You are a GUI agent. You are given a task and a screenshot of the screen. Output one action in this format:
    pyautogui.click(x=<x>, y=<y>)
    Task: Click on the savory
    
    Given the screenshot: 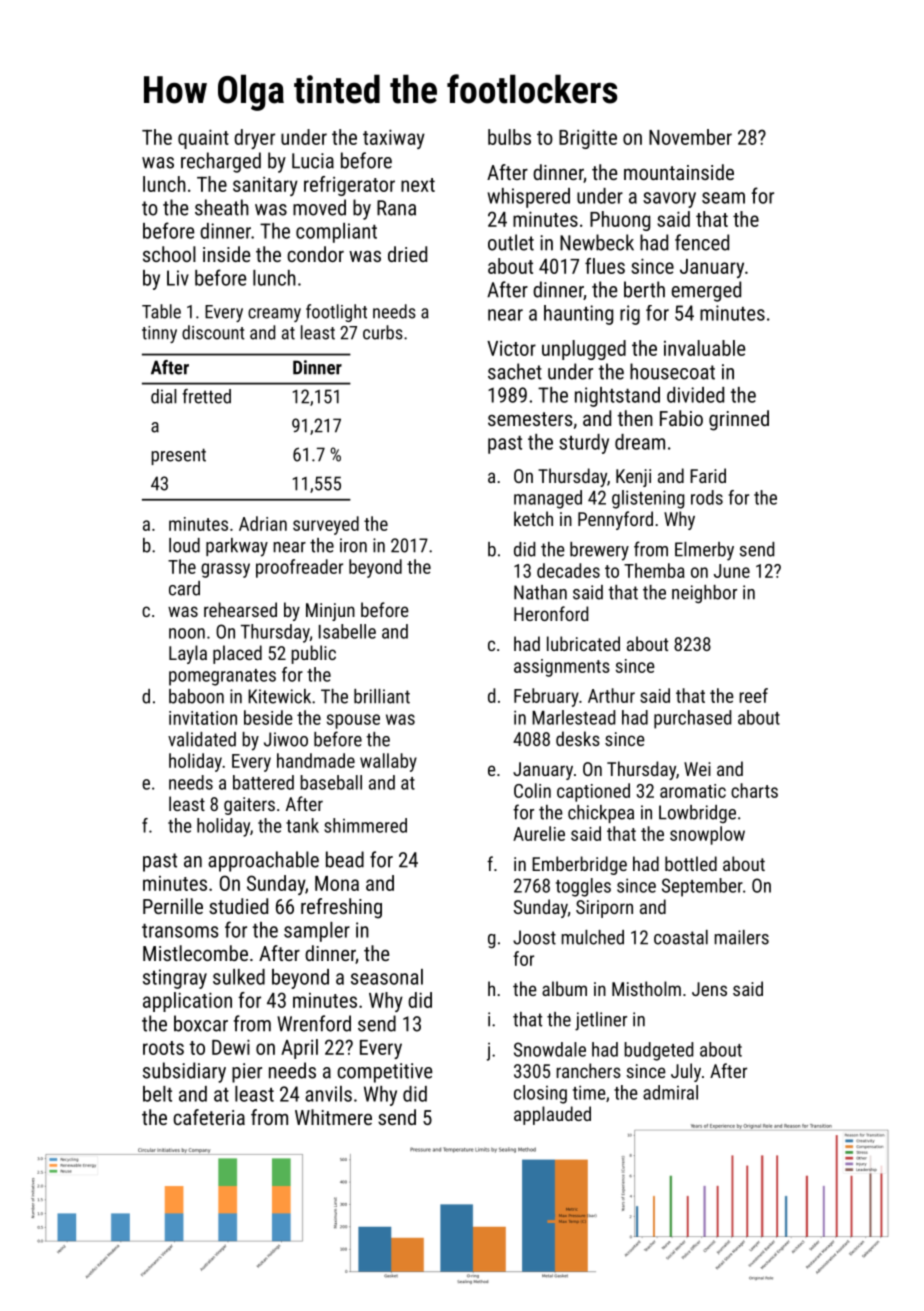 What is the action you would take?
    pyautogui.click(x=669, y=200)
